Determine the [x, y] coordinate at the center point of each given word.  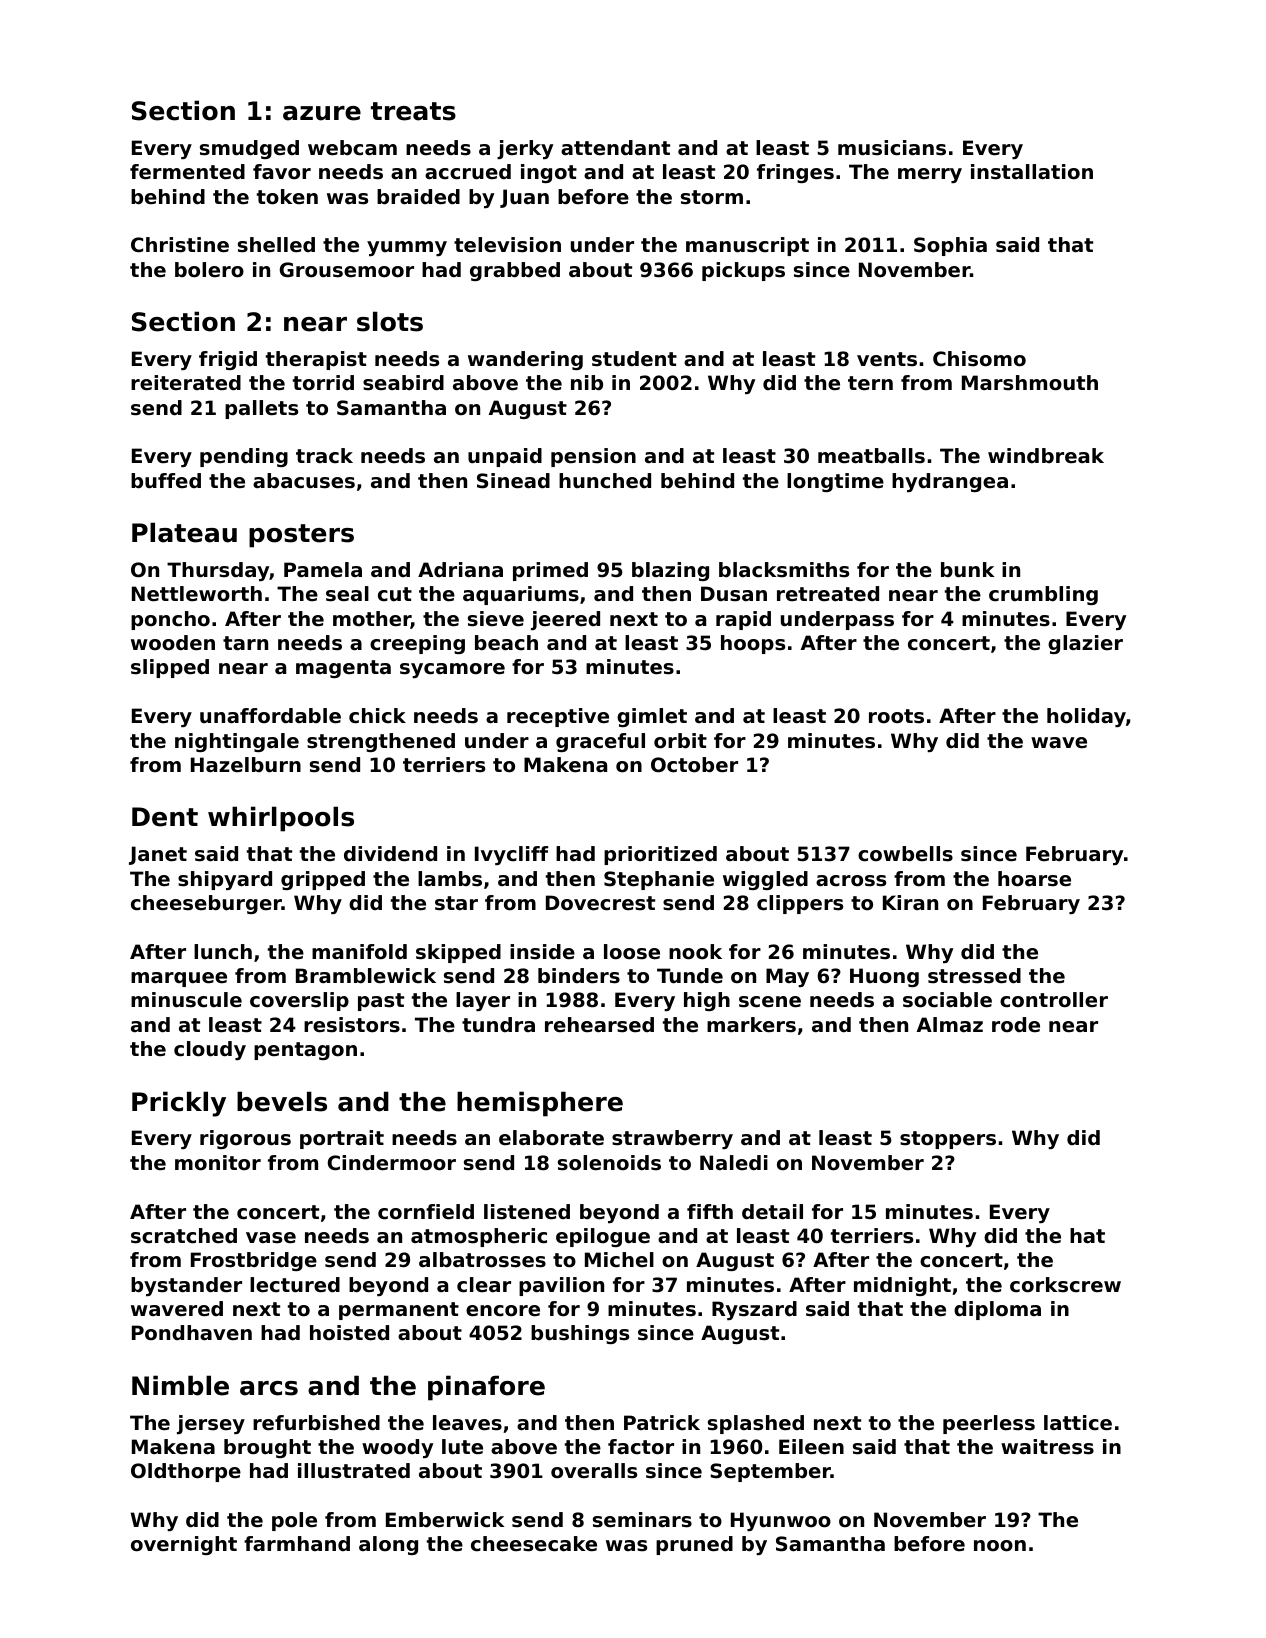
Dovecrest [600, 903]
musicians [892, 148]
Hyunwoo [781, 1521]
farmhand [297, 1544]
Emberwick [445, 1520]
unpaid [505, 457]
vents [887, 359]
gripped [323, 880]
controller [1054, 1000]
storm [712, 197]
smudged [249, 149]
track [324, 456]
